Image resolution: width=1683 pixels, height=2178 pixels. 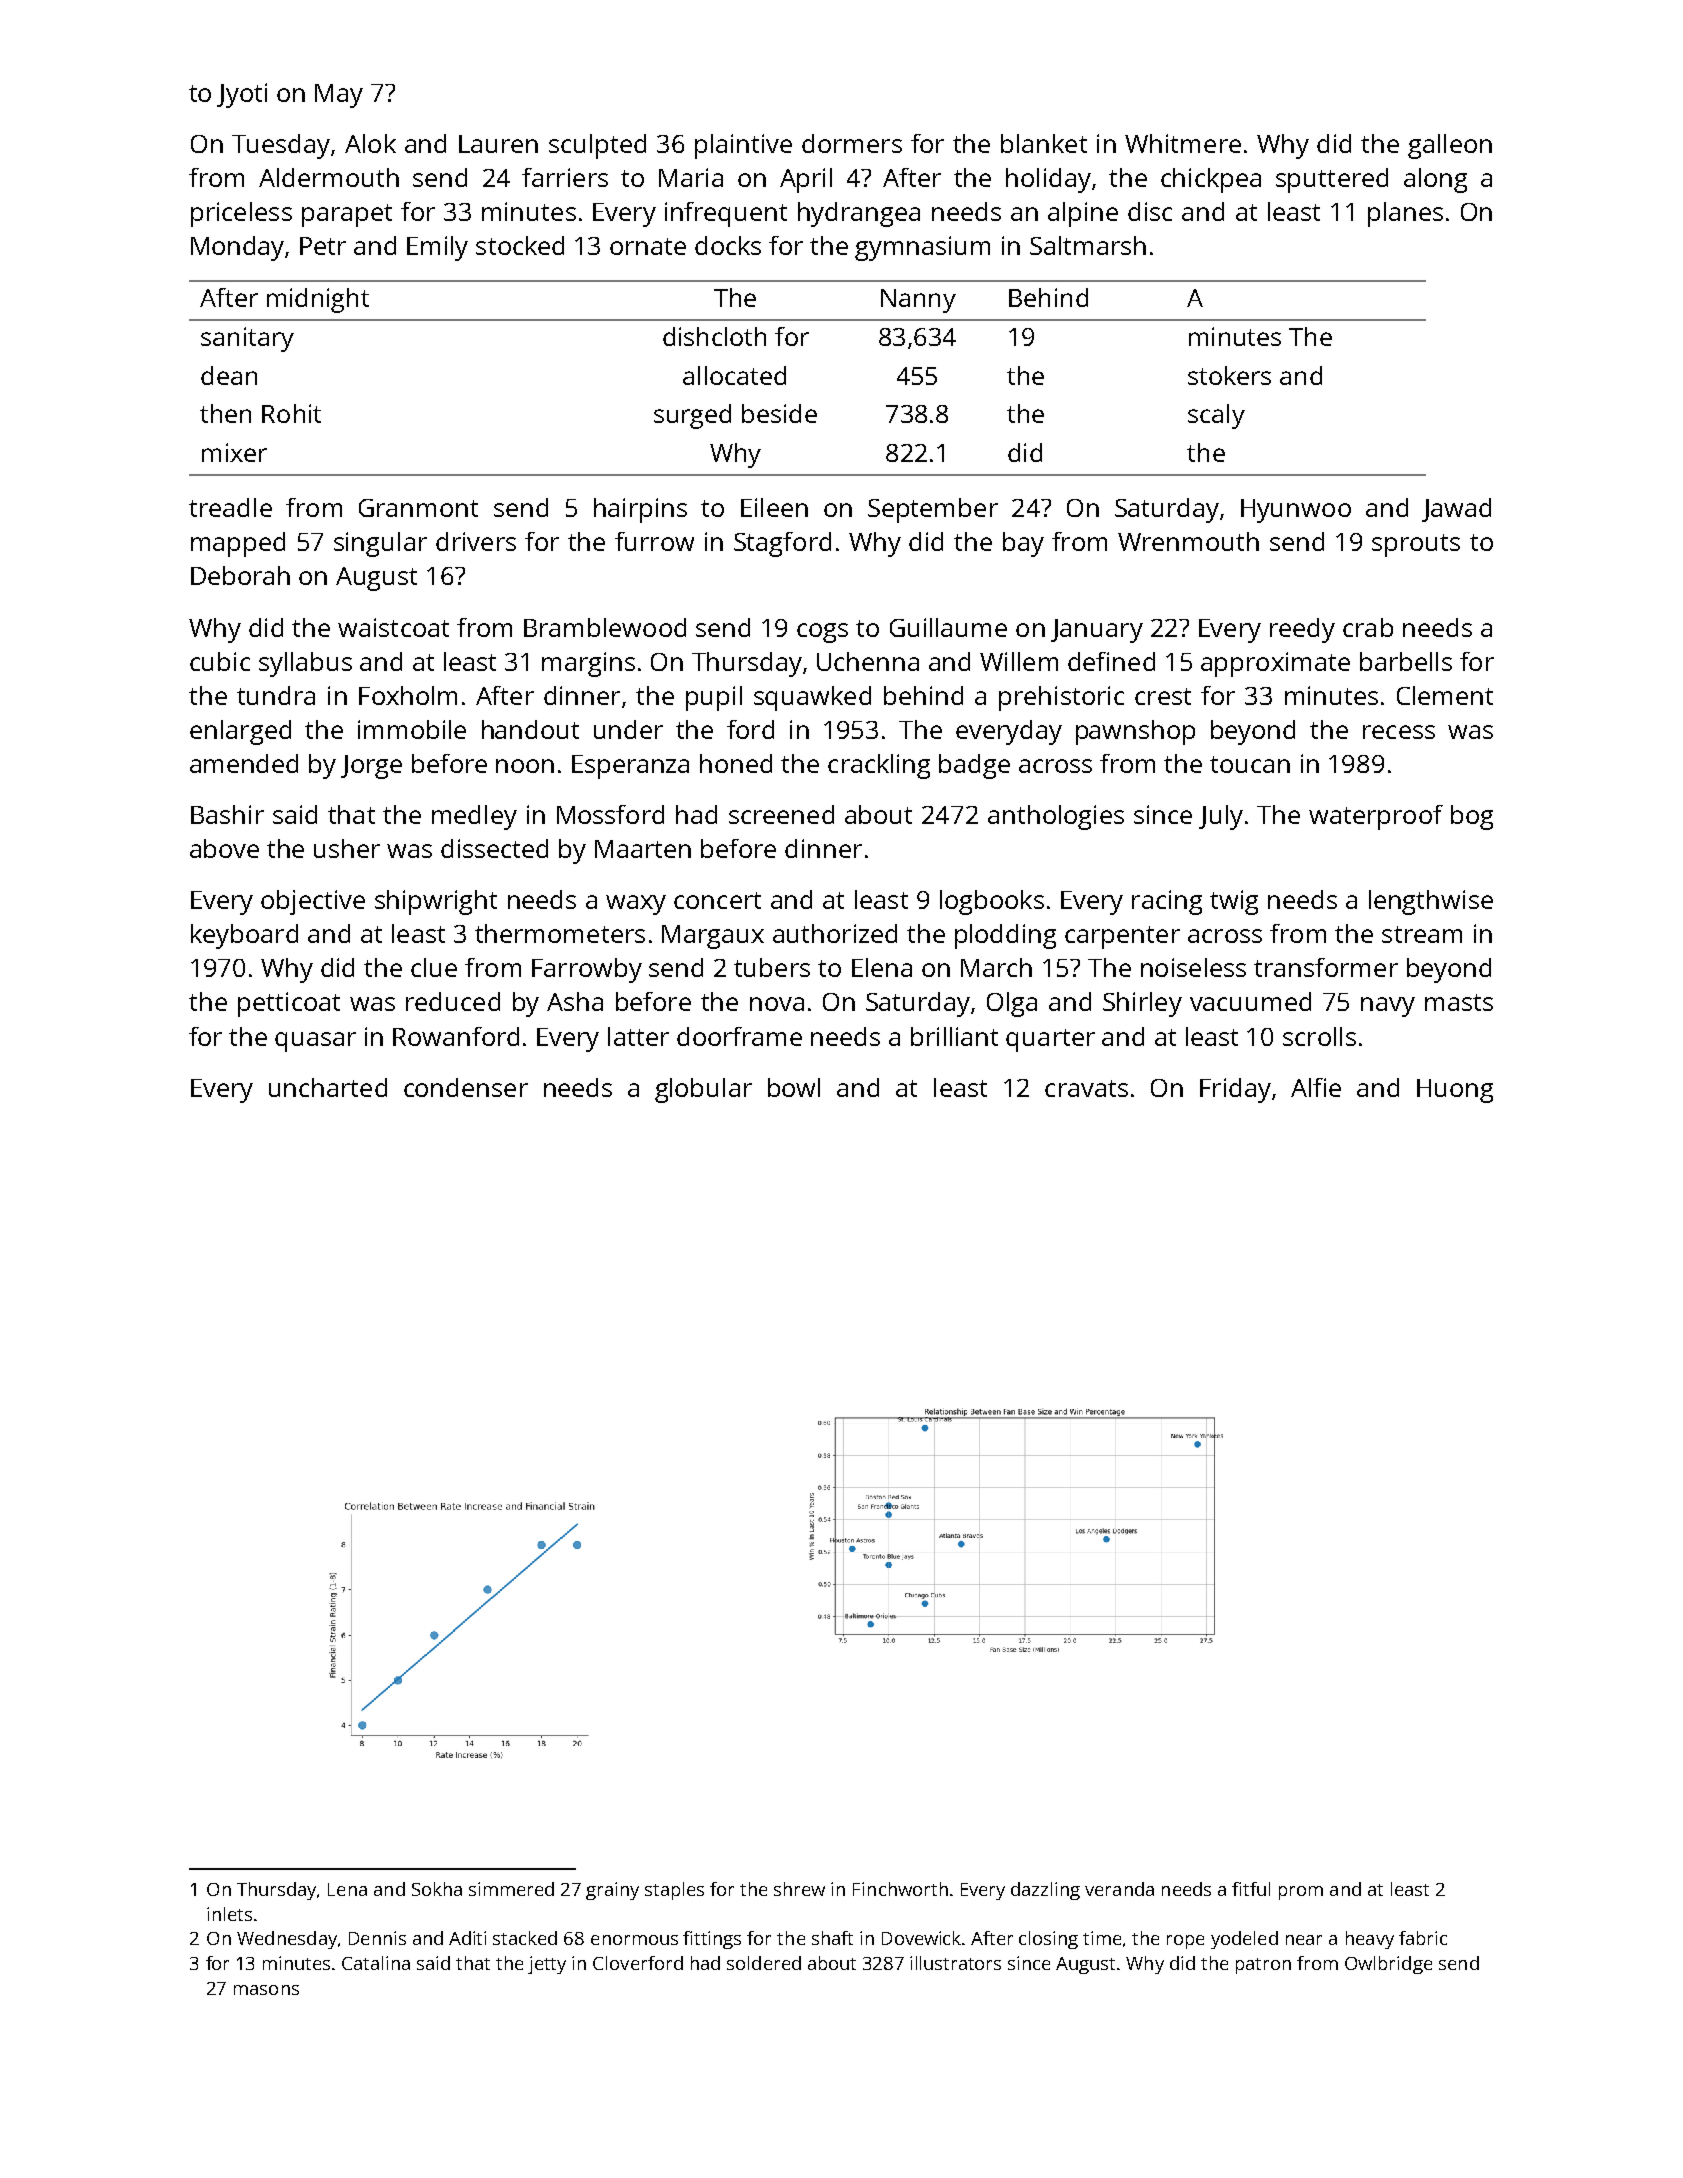 I want to click on condenser, so click(x=466, y=1087).
